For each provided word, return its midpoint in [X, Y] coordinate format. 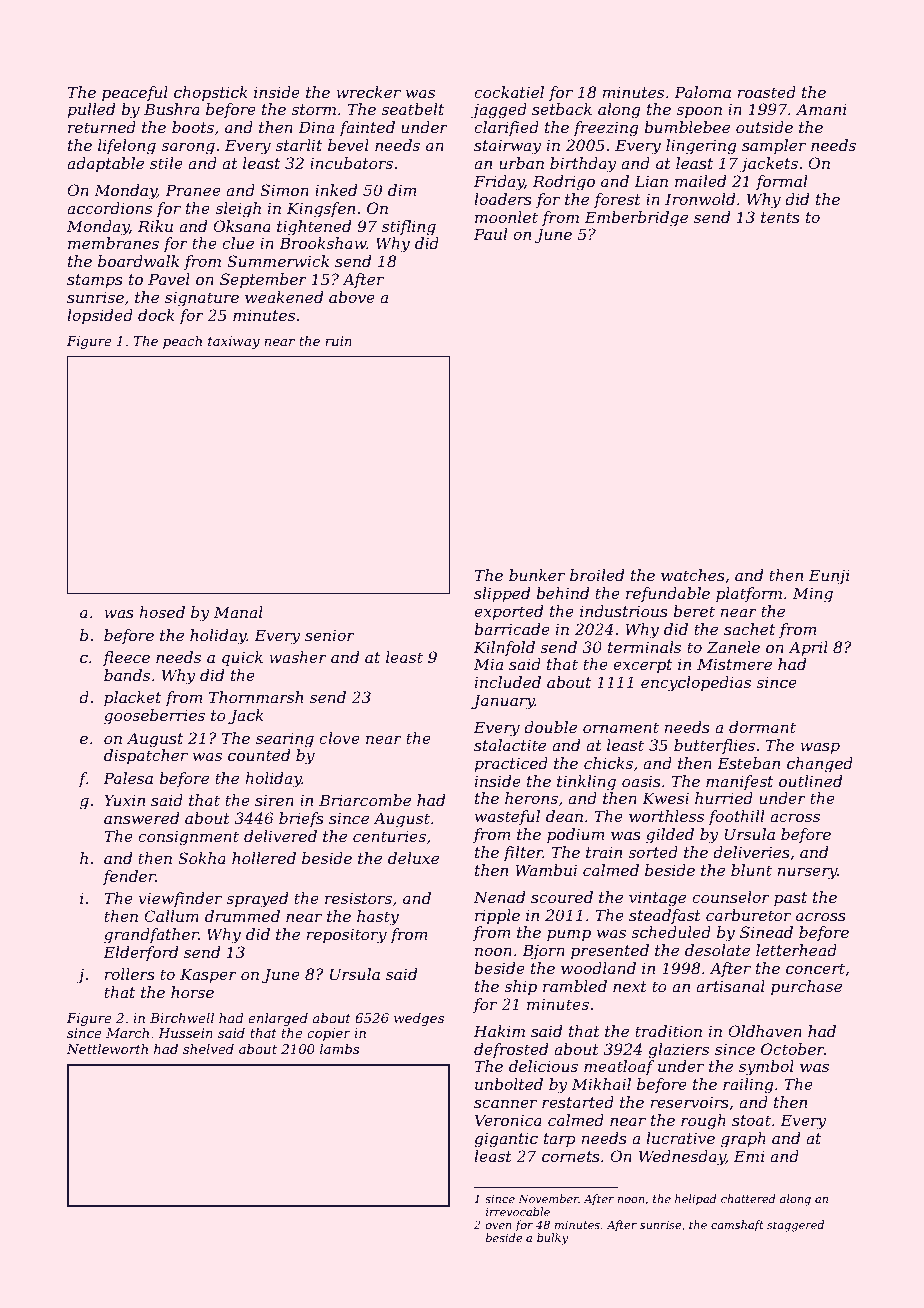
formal [782, 182]
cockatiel [509, 92]
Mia [488, 664]
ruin [338, 341]
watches [693, 575]
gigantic [506, 1140]
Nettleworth [107, 1049]
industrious [624, 611]
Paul [491, 234]
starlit [298, 145]
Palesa [128, 778]
